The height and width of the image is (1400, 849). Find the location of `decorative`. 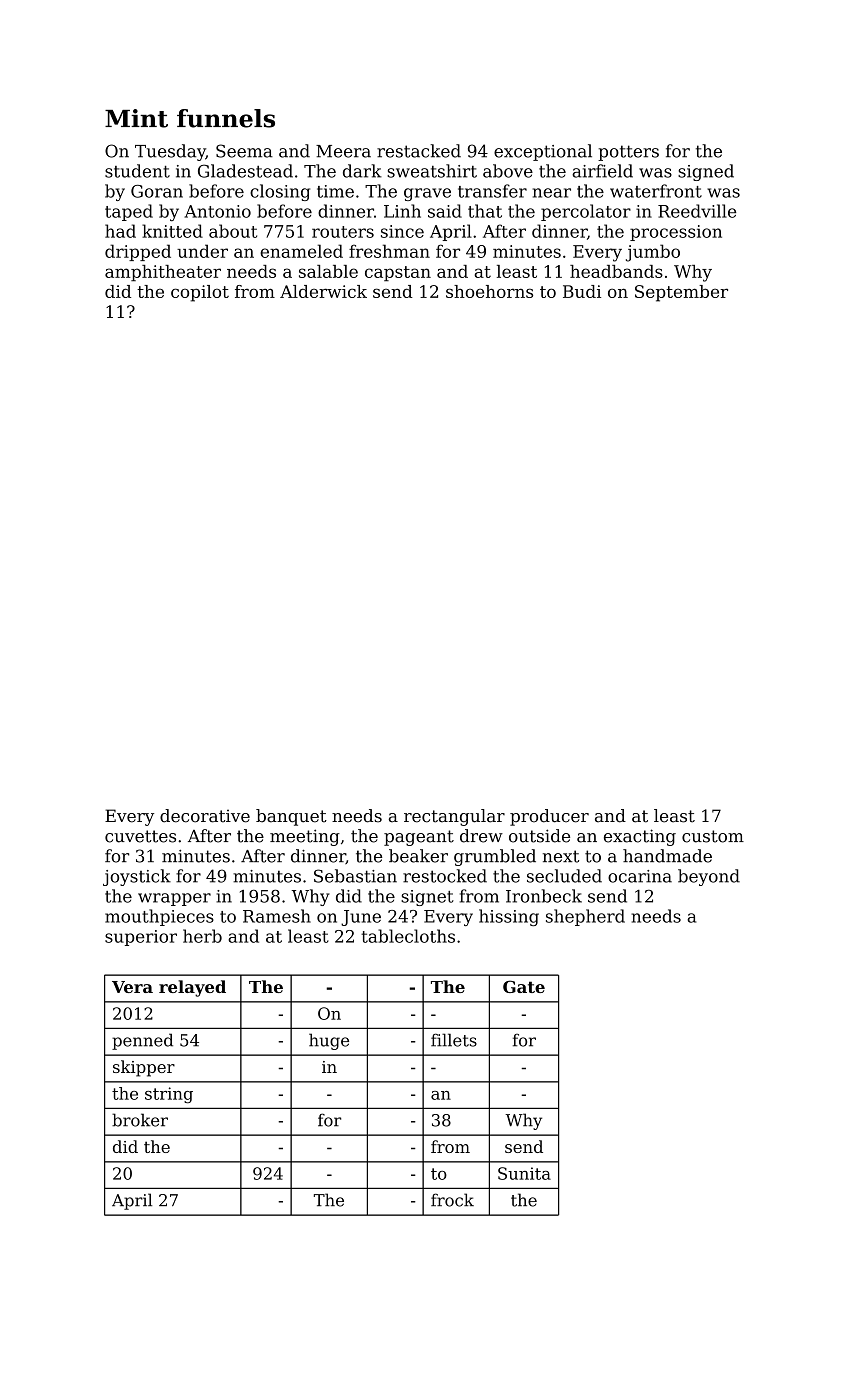

decorative is located at coordinates (205, 816).
